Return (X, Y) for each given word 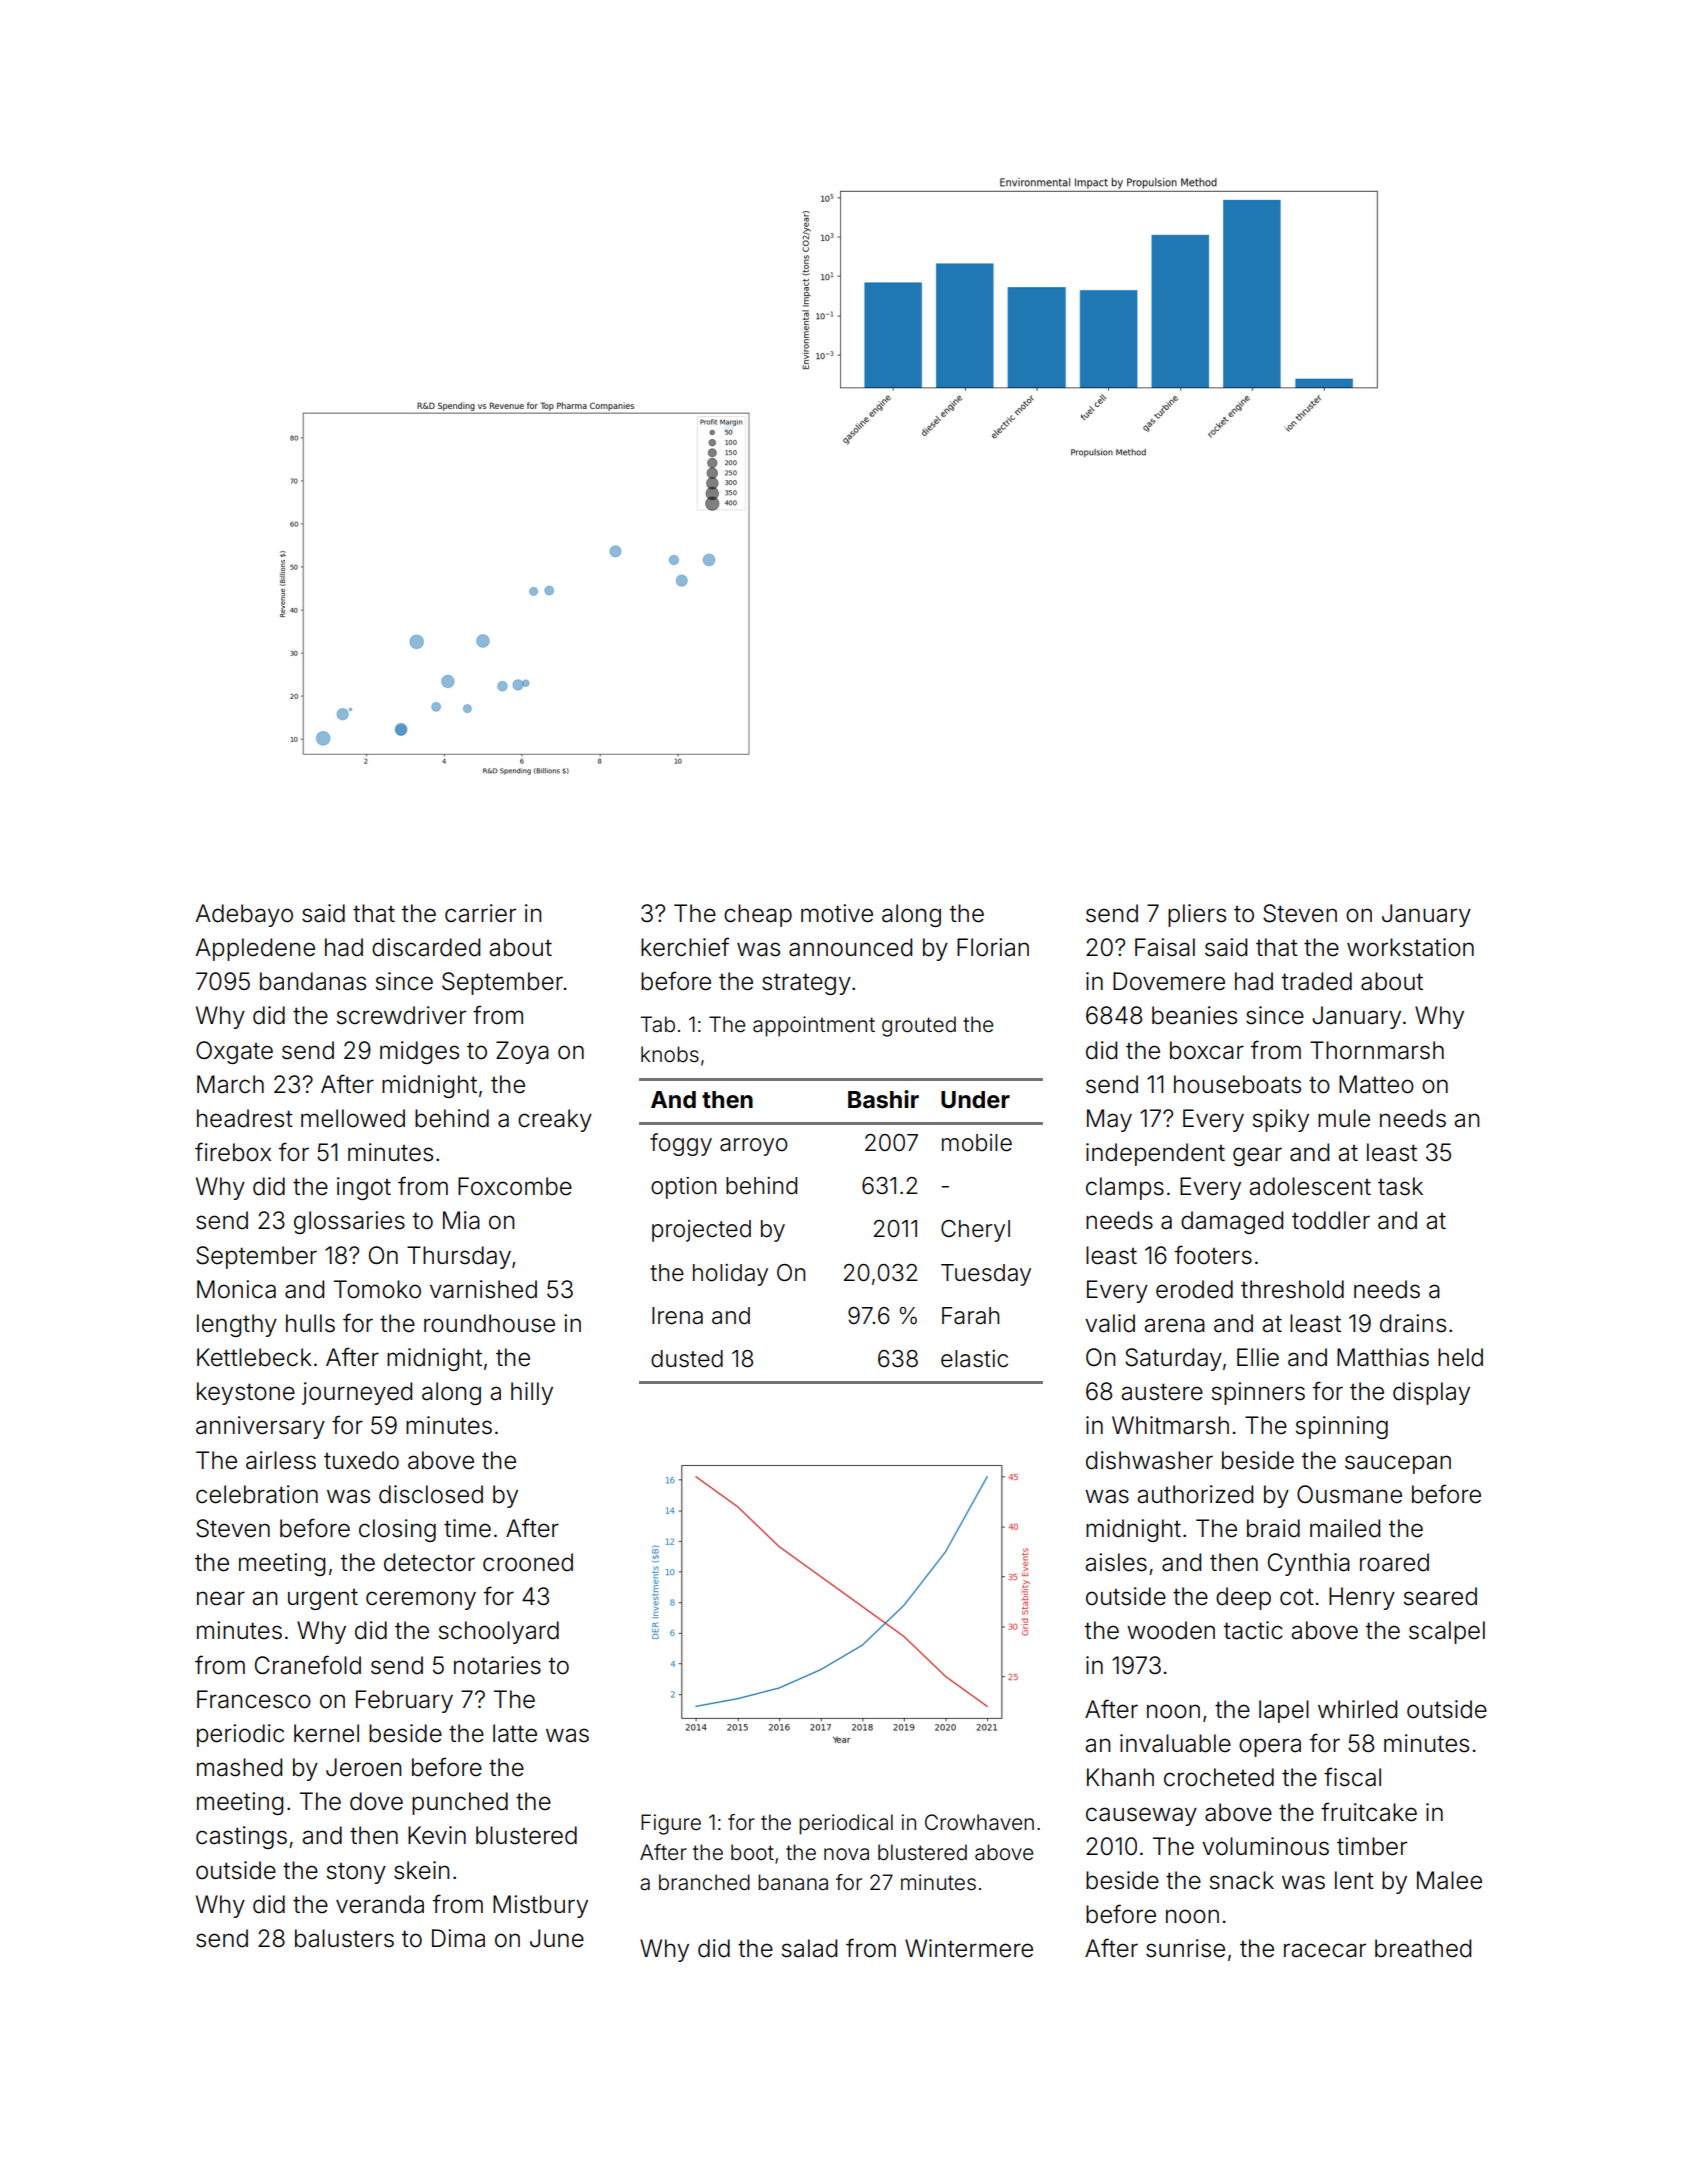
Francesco (254, 1699)
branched (704, 1882)
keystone (246, 1393)
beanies (1194, 1015)
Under (975, 1100)
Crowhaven (979, 1822)
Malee (1449, 1880)
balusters (344, 1938)
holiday (730, 1275)
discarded (426, 947)
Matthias (1383, 1357)
